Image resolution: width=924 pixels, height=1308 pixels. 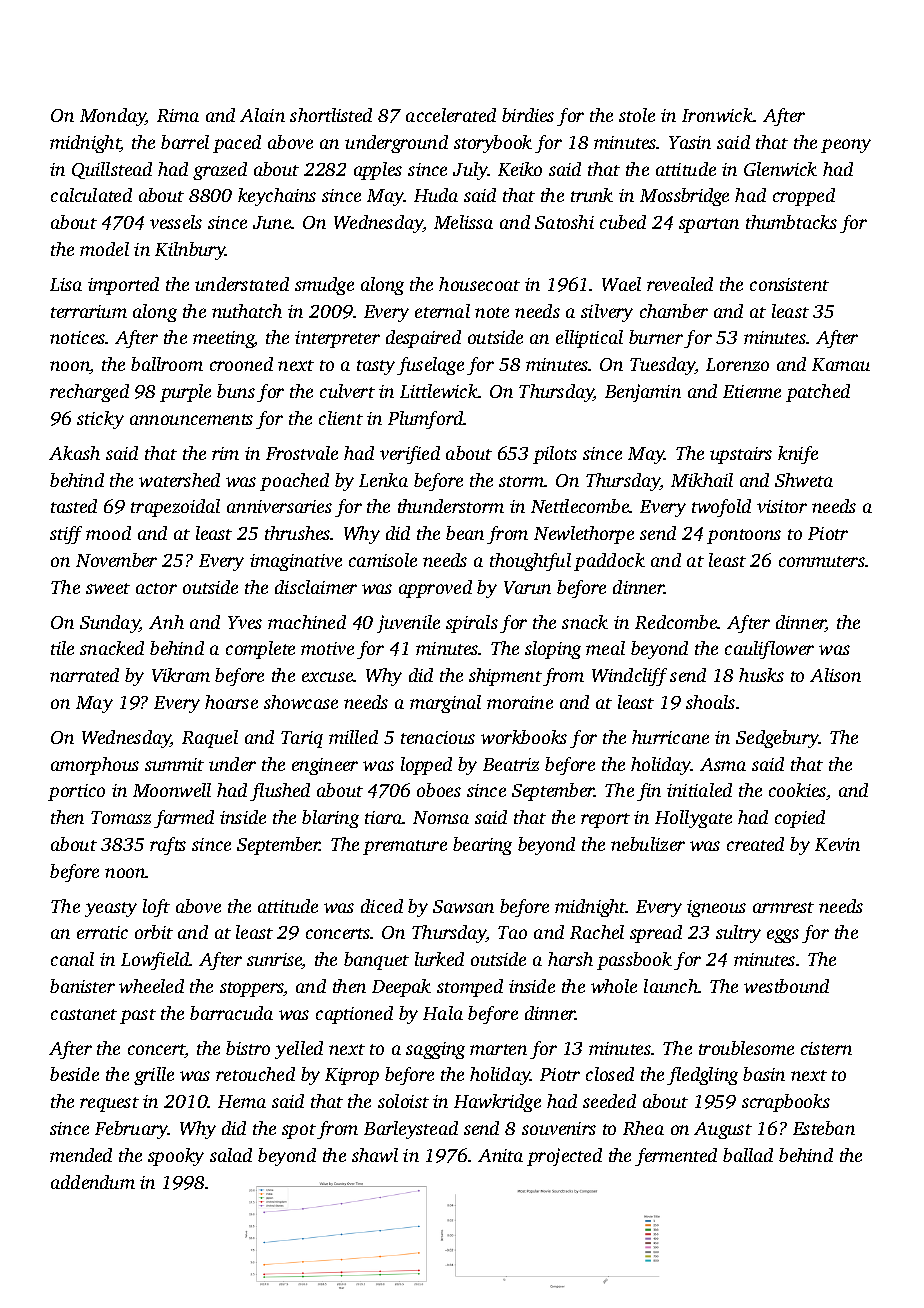 What do you see at coordinates (93, 1182) in the image?
I see `addendum` at bounding box center [93, 1182].
